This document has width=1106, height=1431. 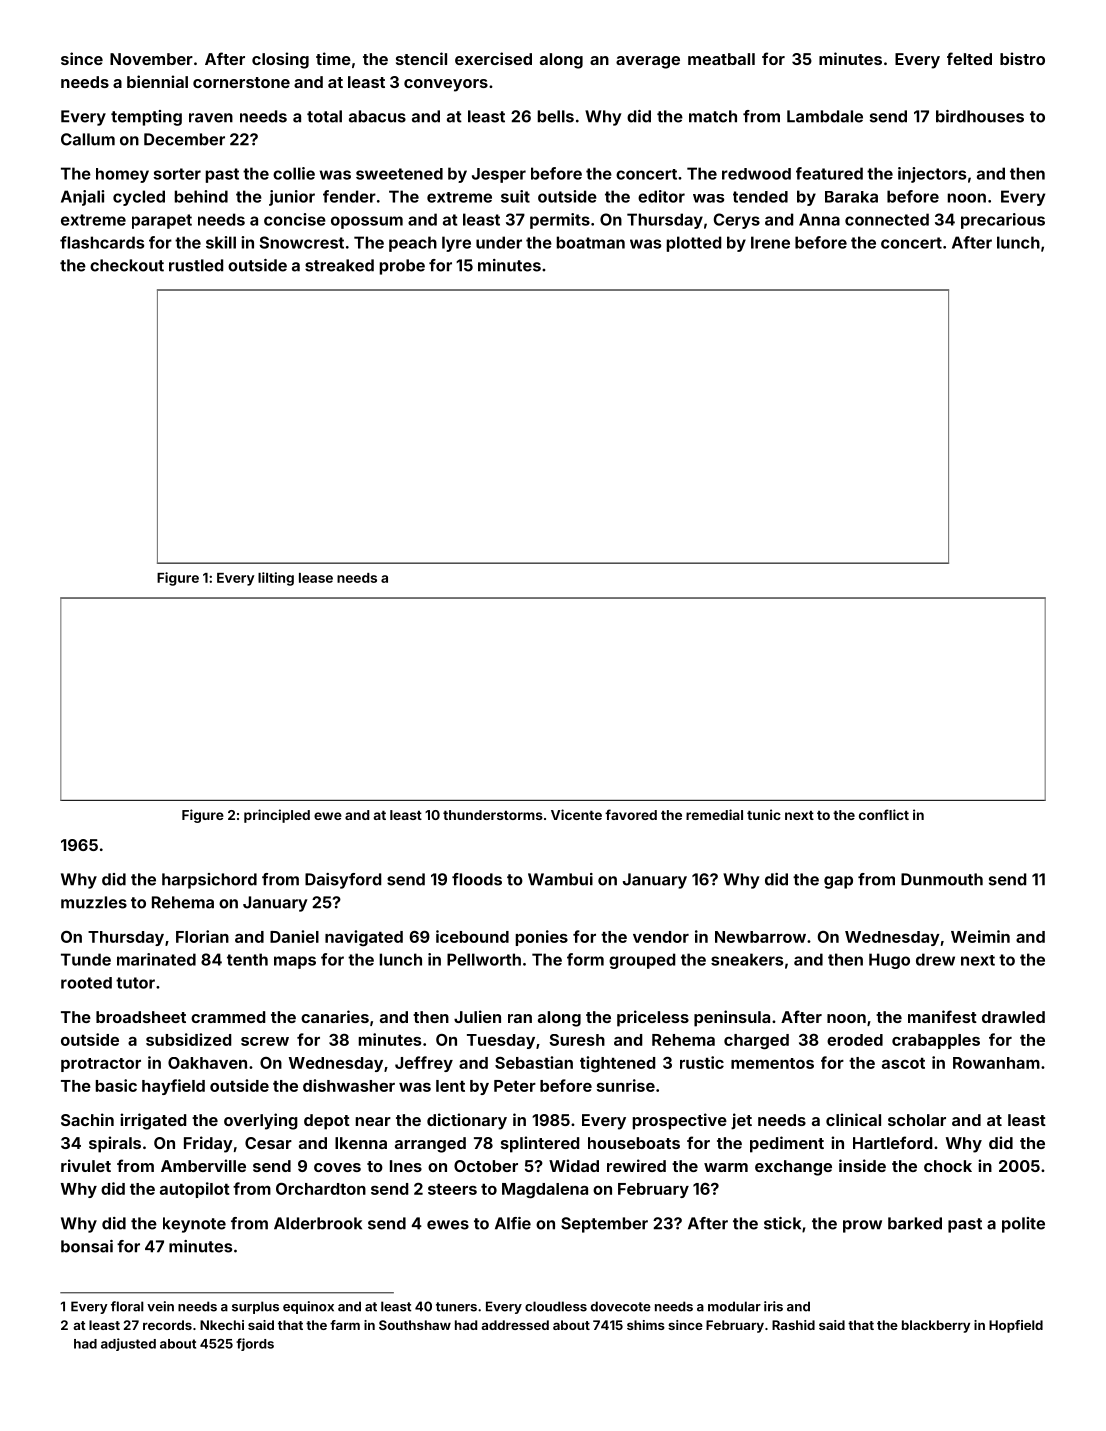 I want to click on Wambui, so click(x=560, y=879).
